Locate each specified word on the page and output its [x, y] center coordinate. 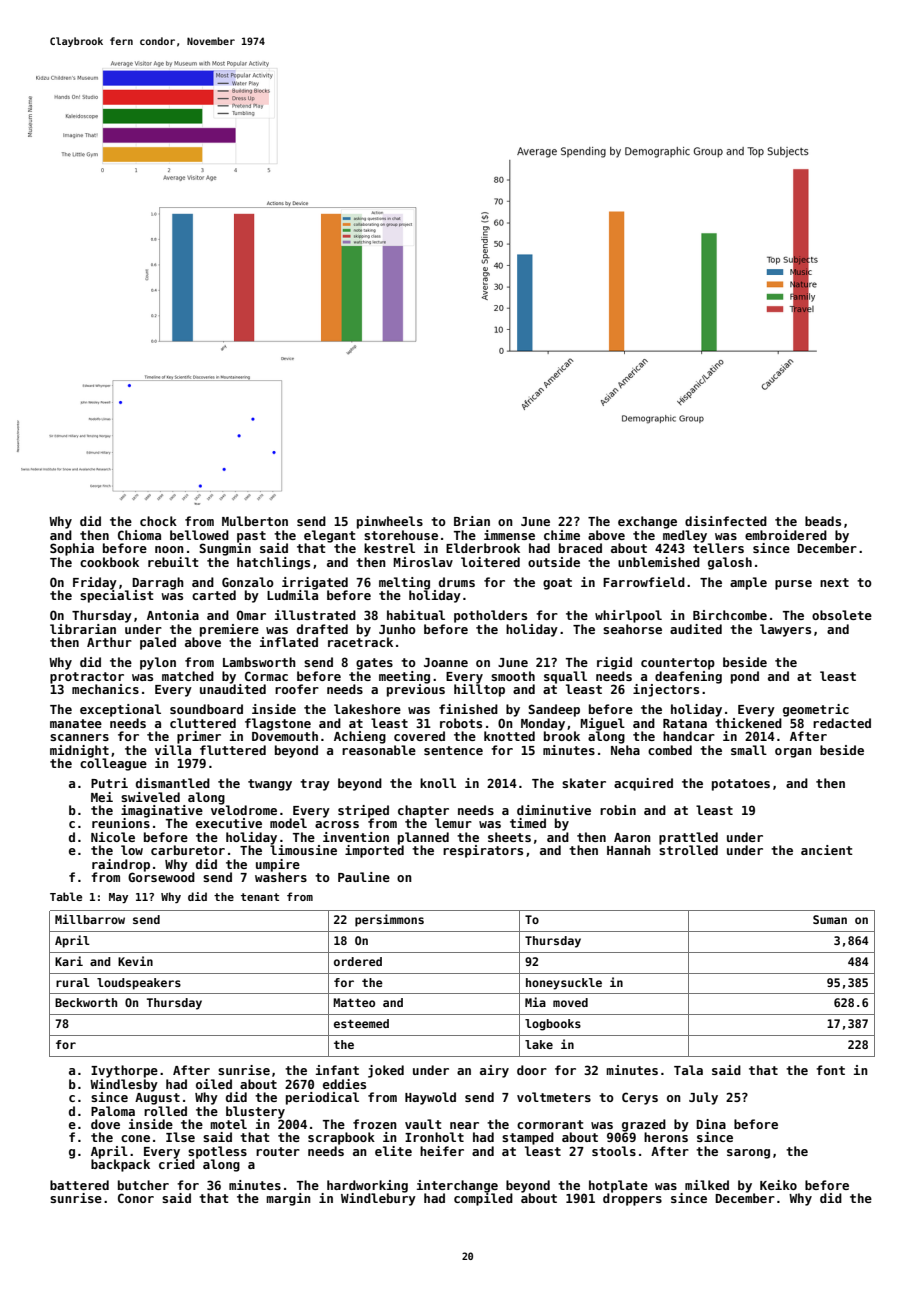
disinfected [726, 521]
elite [393, 1151]
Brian [472, 521]
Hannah [629, 850]
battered [79, 1185]
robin [618, 810]
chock [158, 521]
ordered [358, 961]
